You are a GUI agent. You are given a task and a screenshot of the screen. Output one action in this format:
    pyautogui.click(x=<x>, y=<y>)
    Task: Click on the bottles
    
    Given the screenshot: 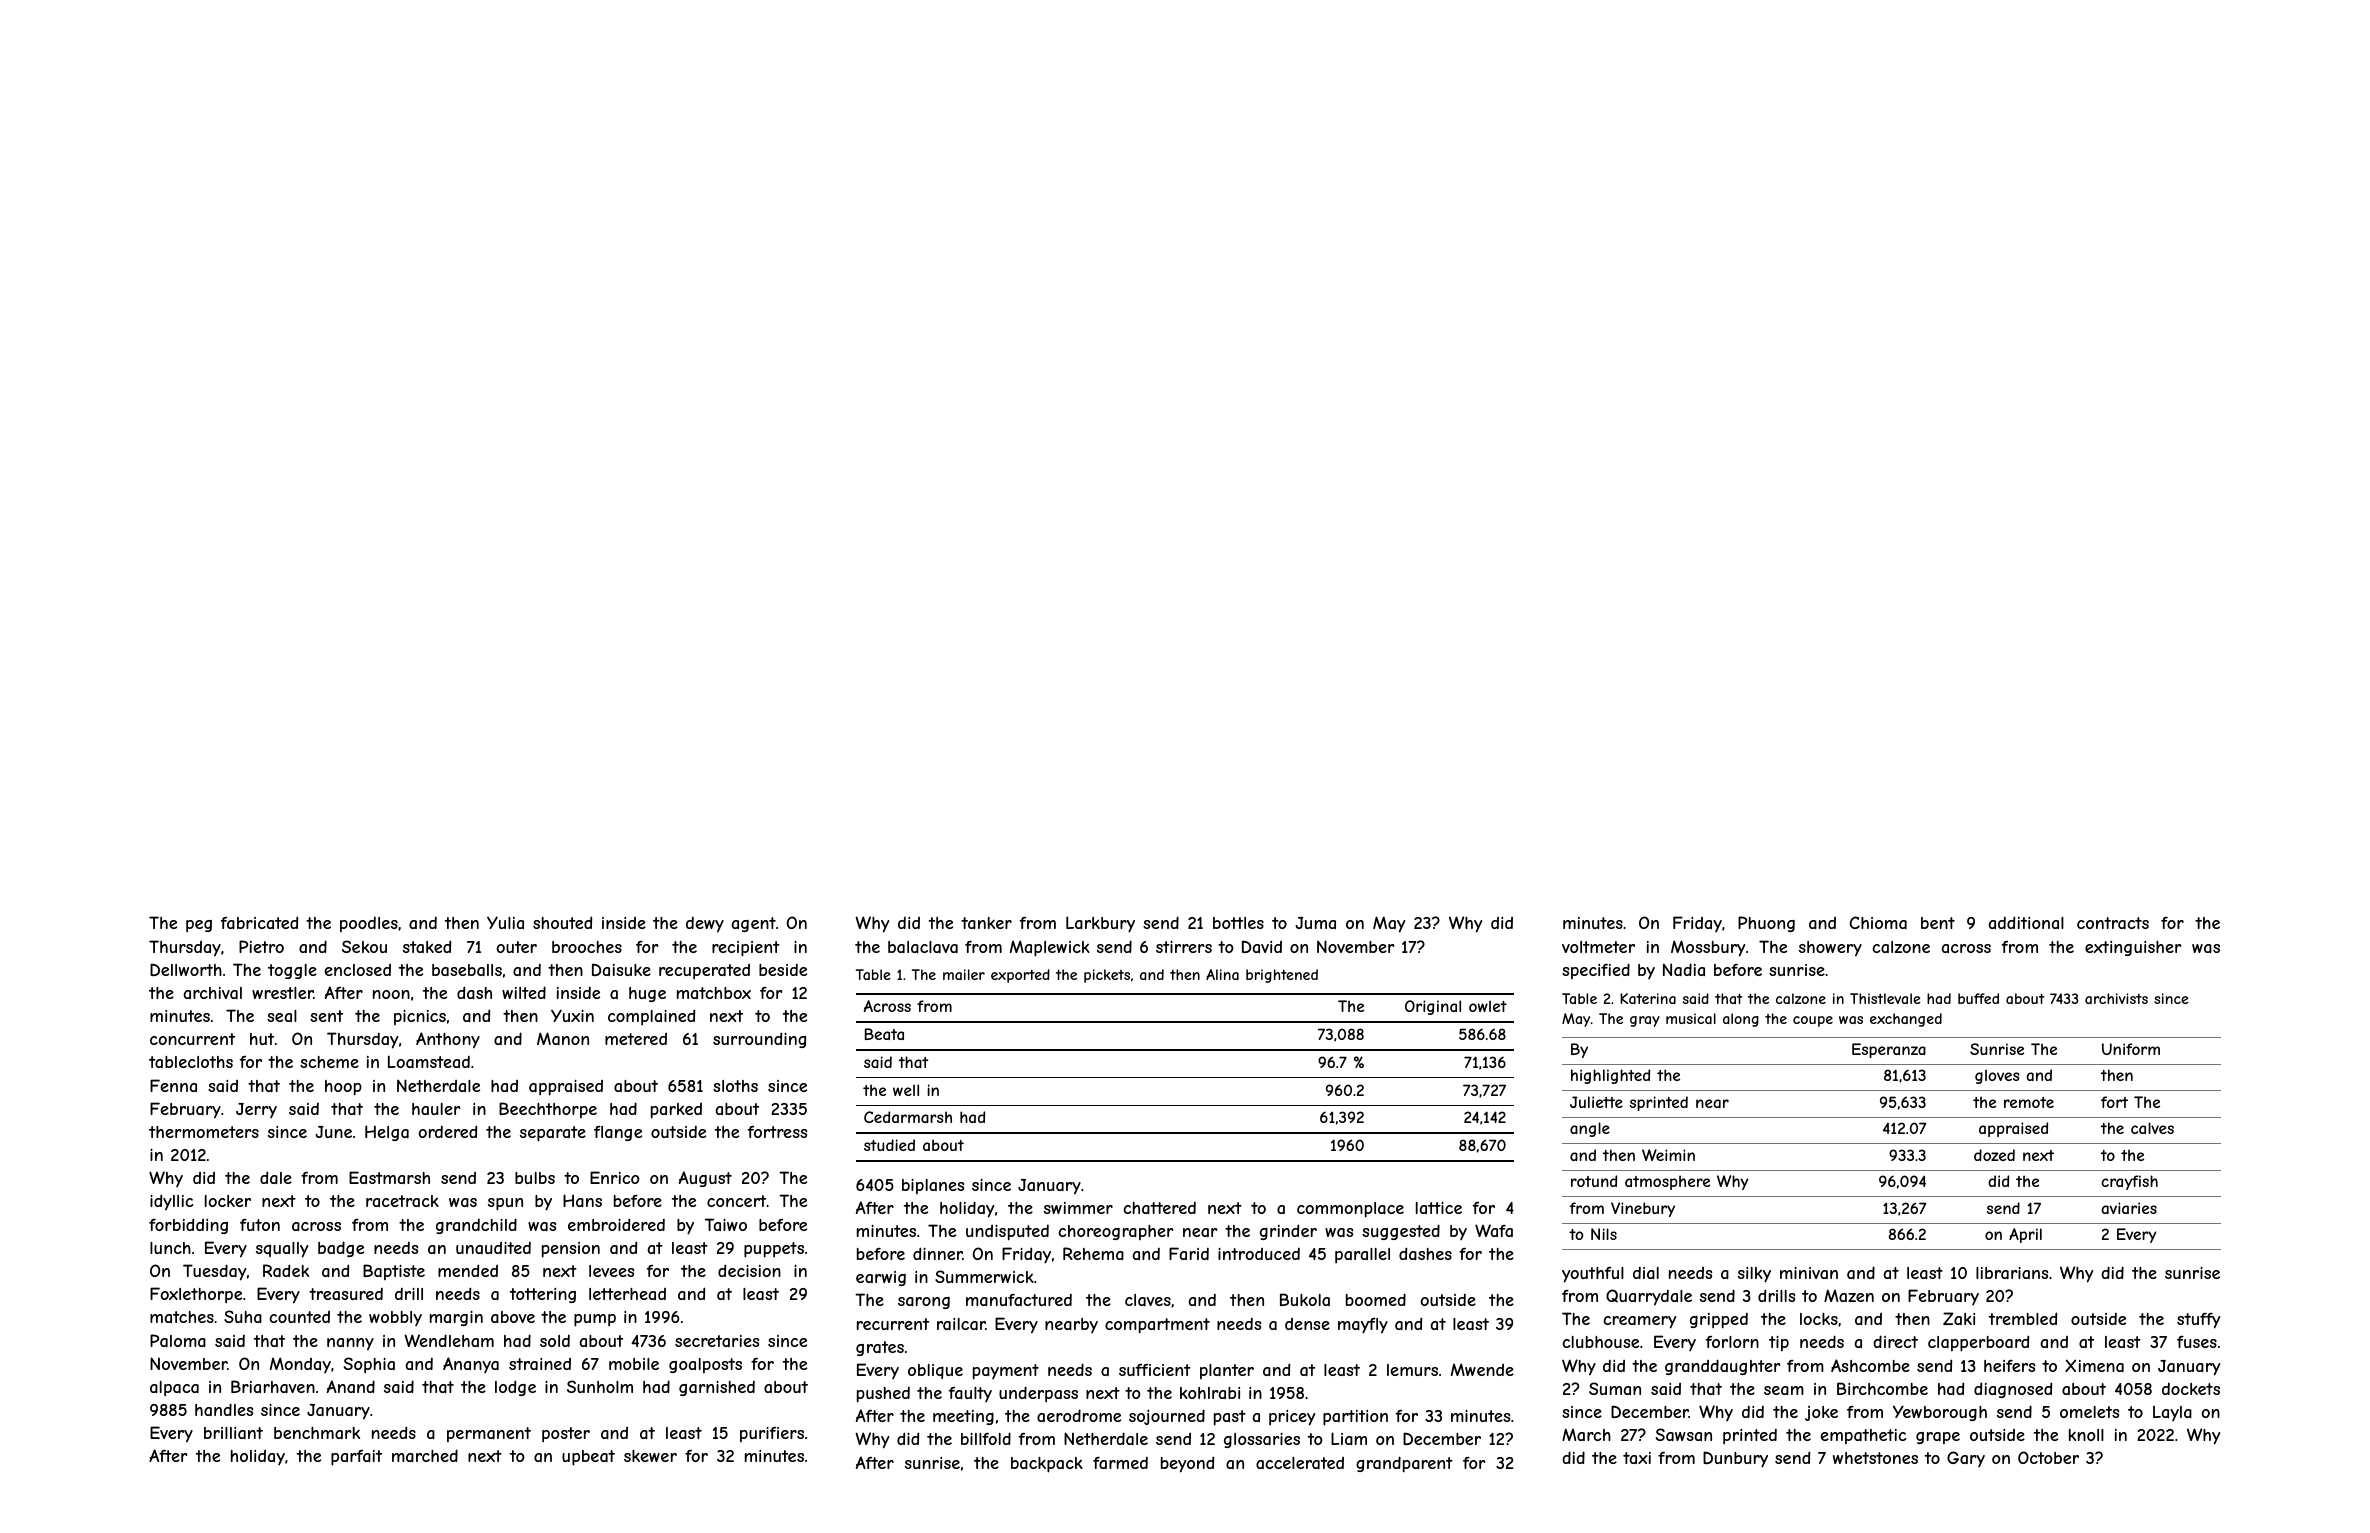 What is the action you would take?
    pyautogui.click(x=1238, y=923)
